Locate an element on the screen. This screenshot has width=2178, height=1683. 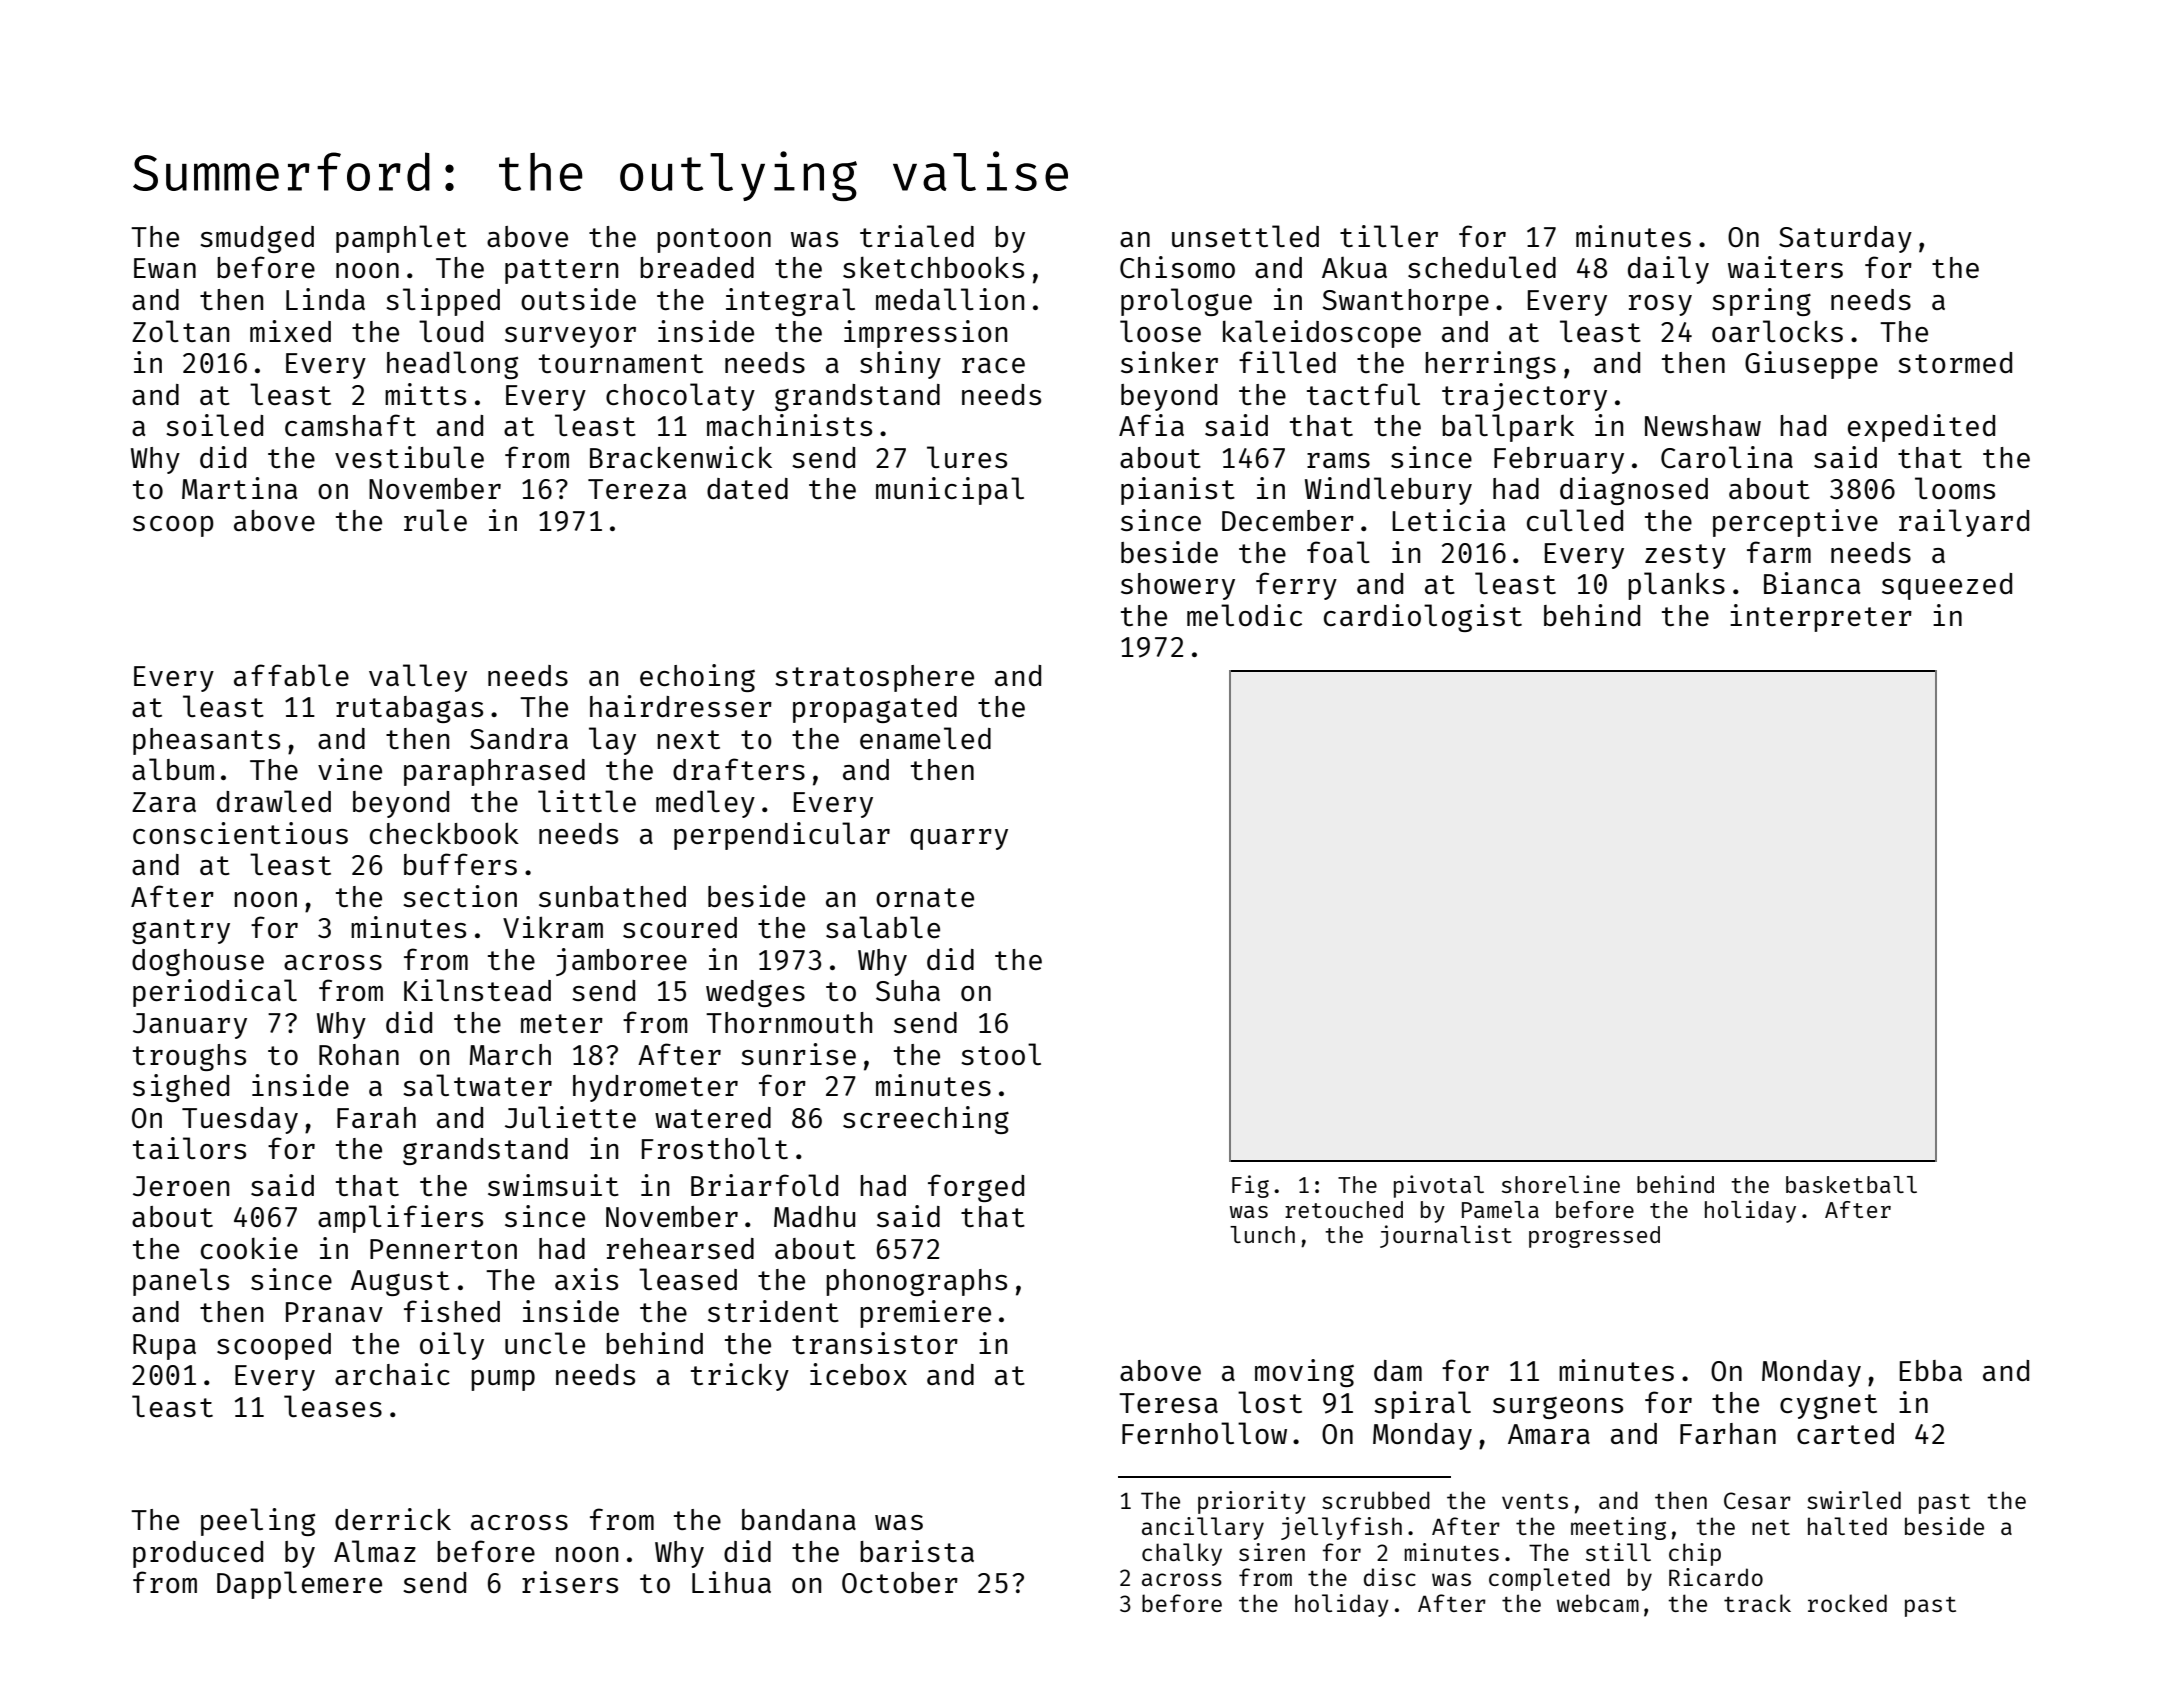
tiller is located at coordinates (1389, 236).
